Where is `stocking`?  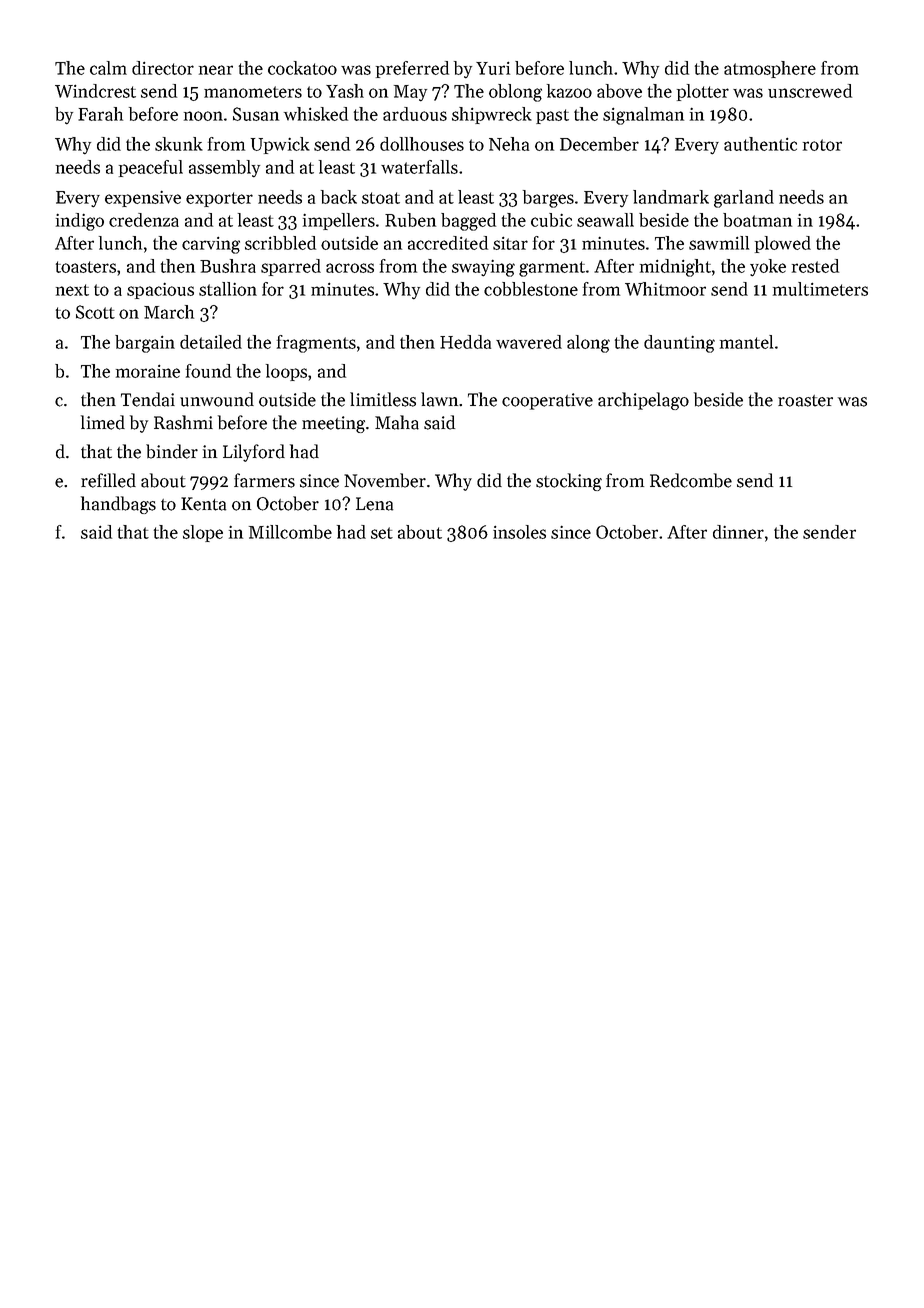 stocking is located at coordinates (569, 482).
